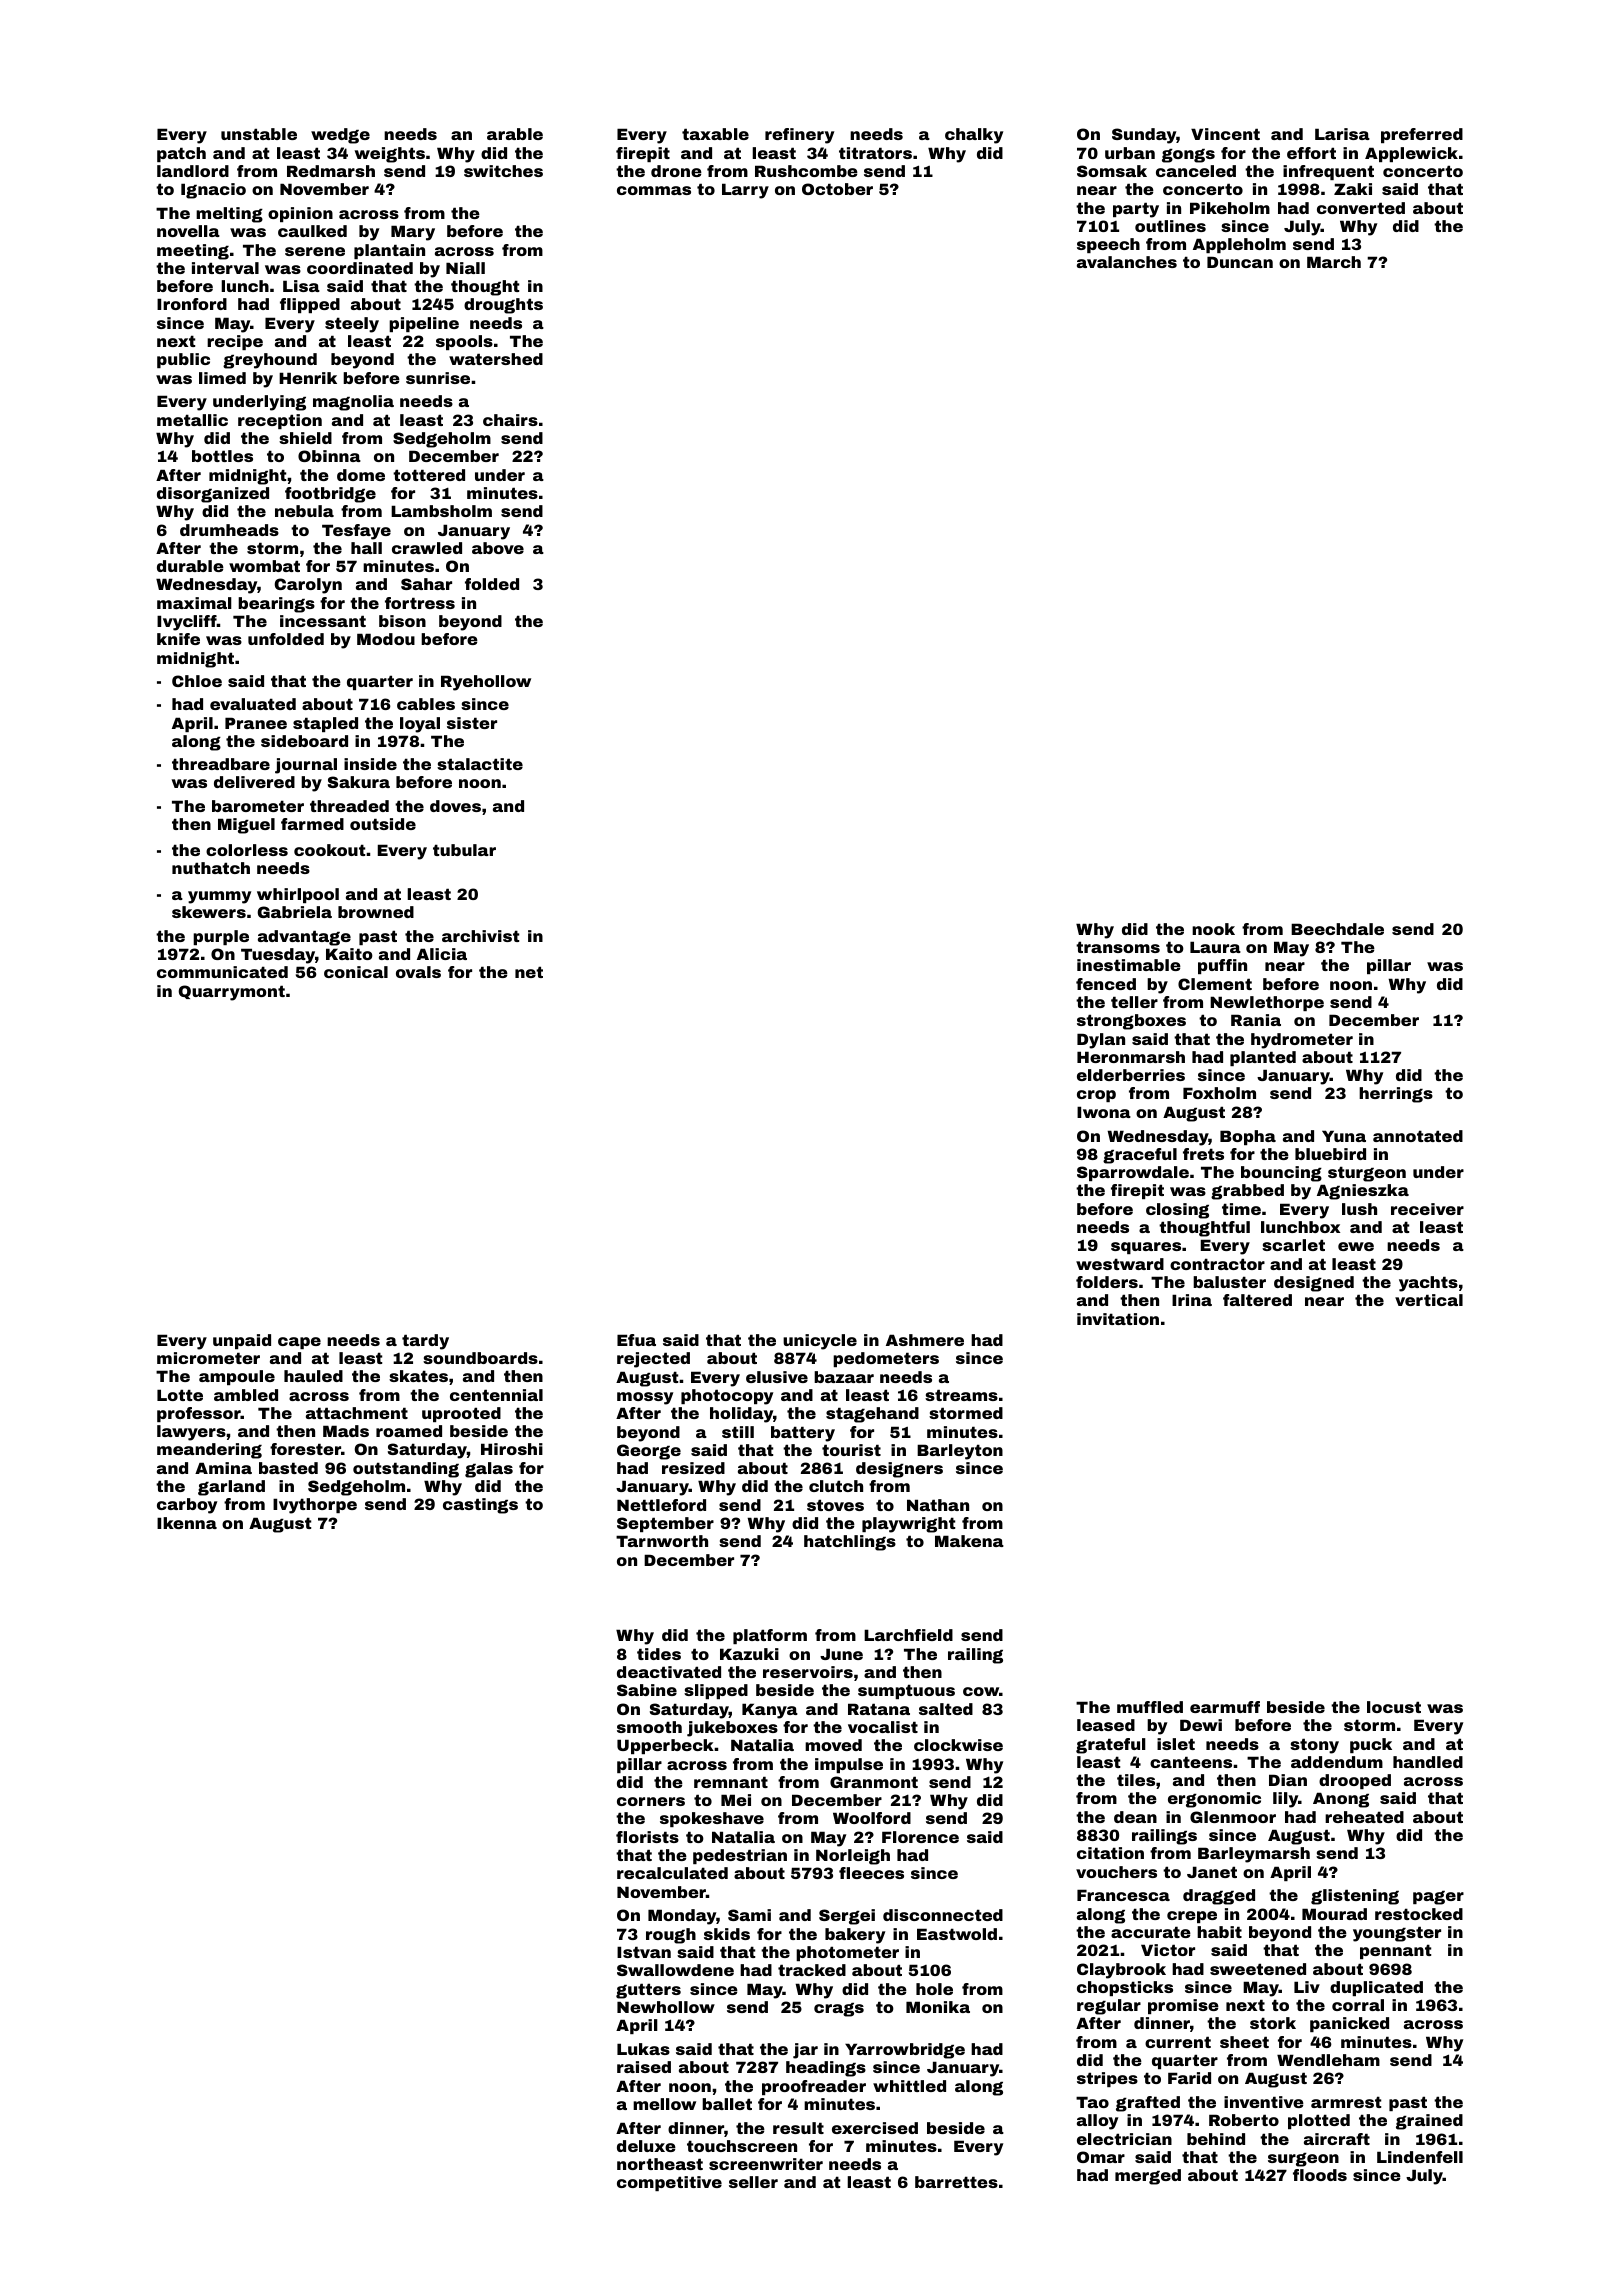 The image size is (1620, 2292). I want to click on outlines, so click(1170, 226).
